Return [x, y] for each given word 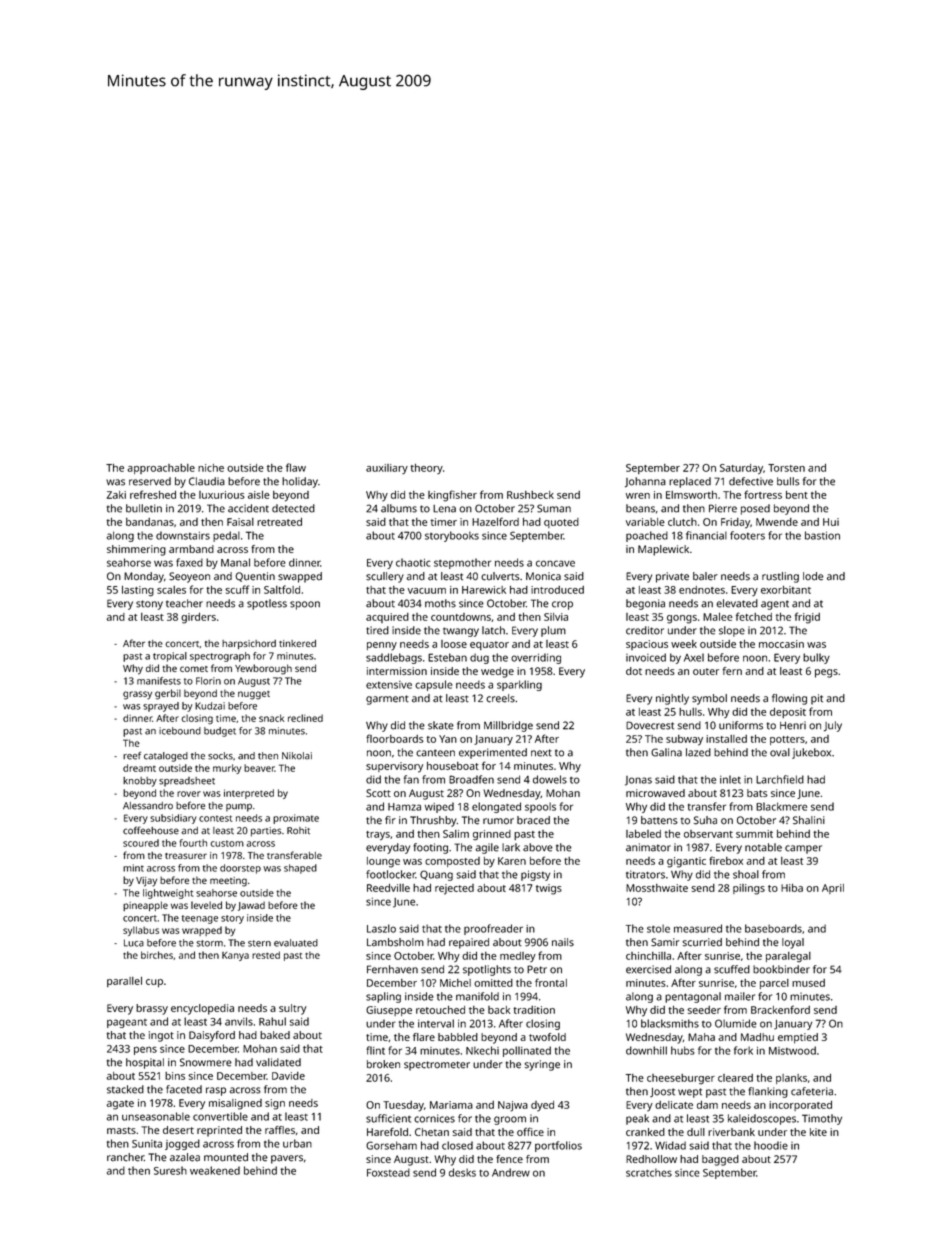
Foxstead [388, 1172]
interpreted [249, 794]
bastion [822, 535]
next [541, 753]
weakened [215, 1170]
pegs [826, 673]
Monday [144, 577]
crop [562, 605]
